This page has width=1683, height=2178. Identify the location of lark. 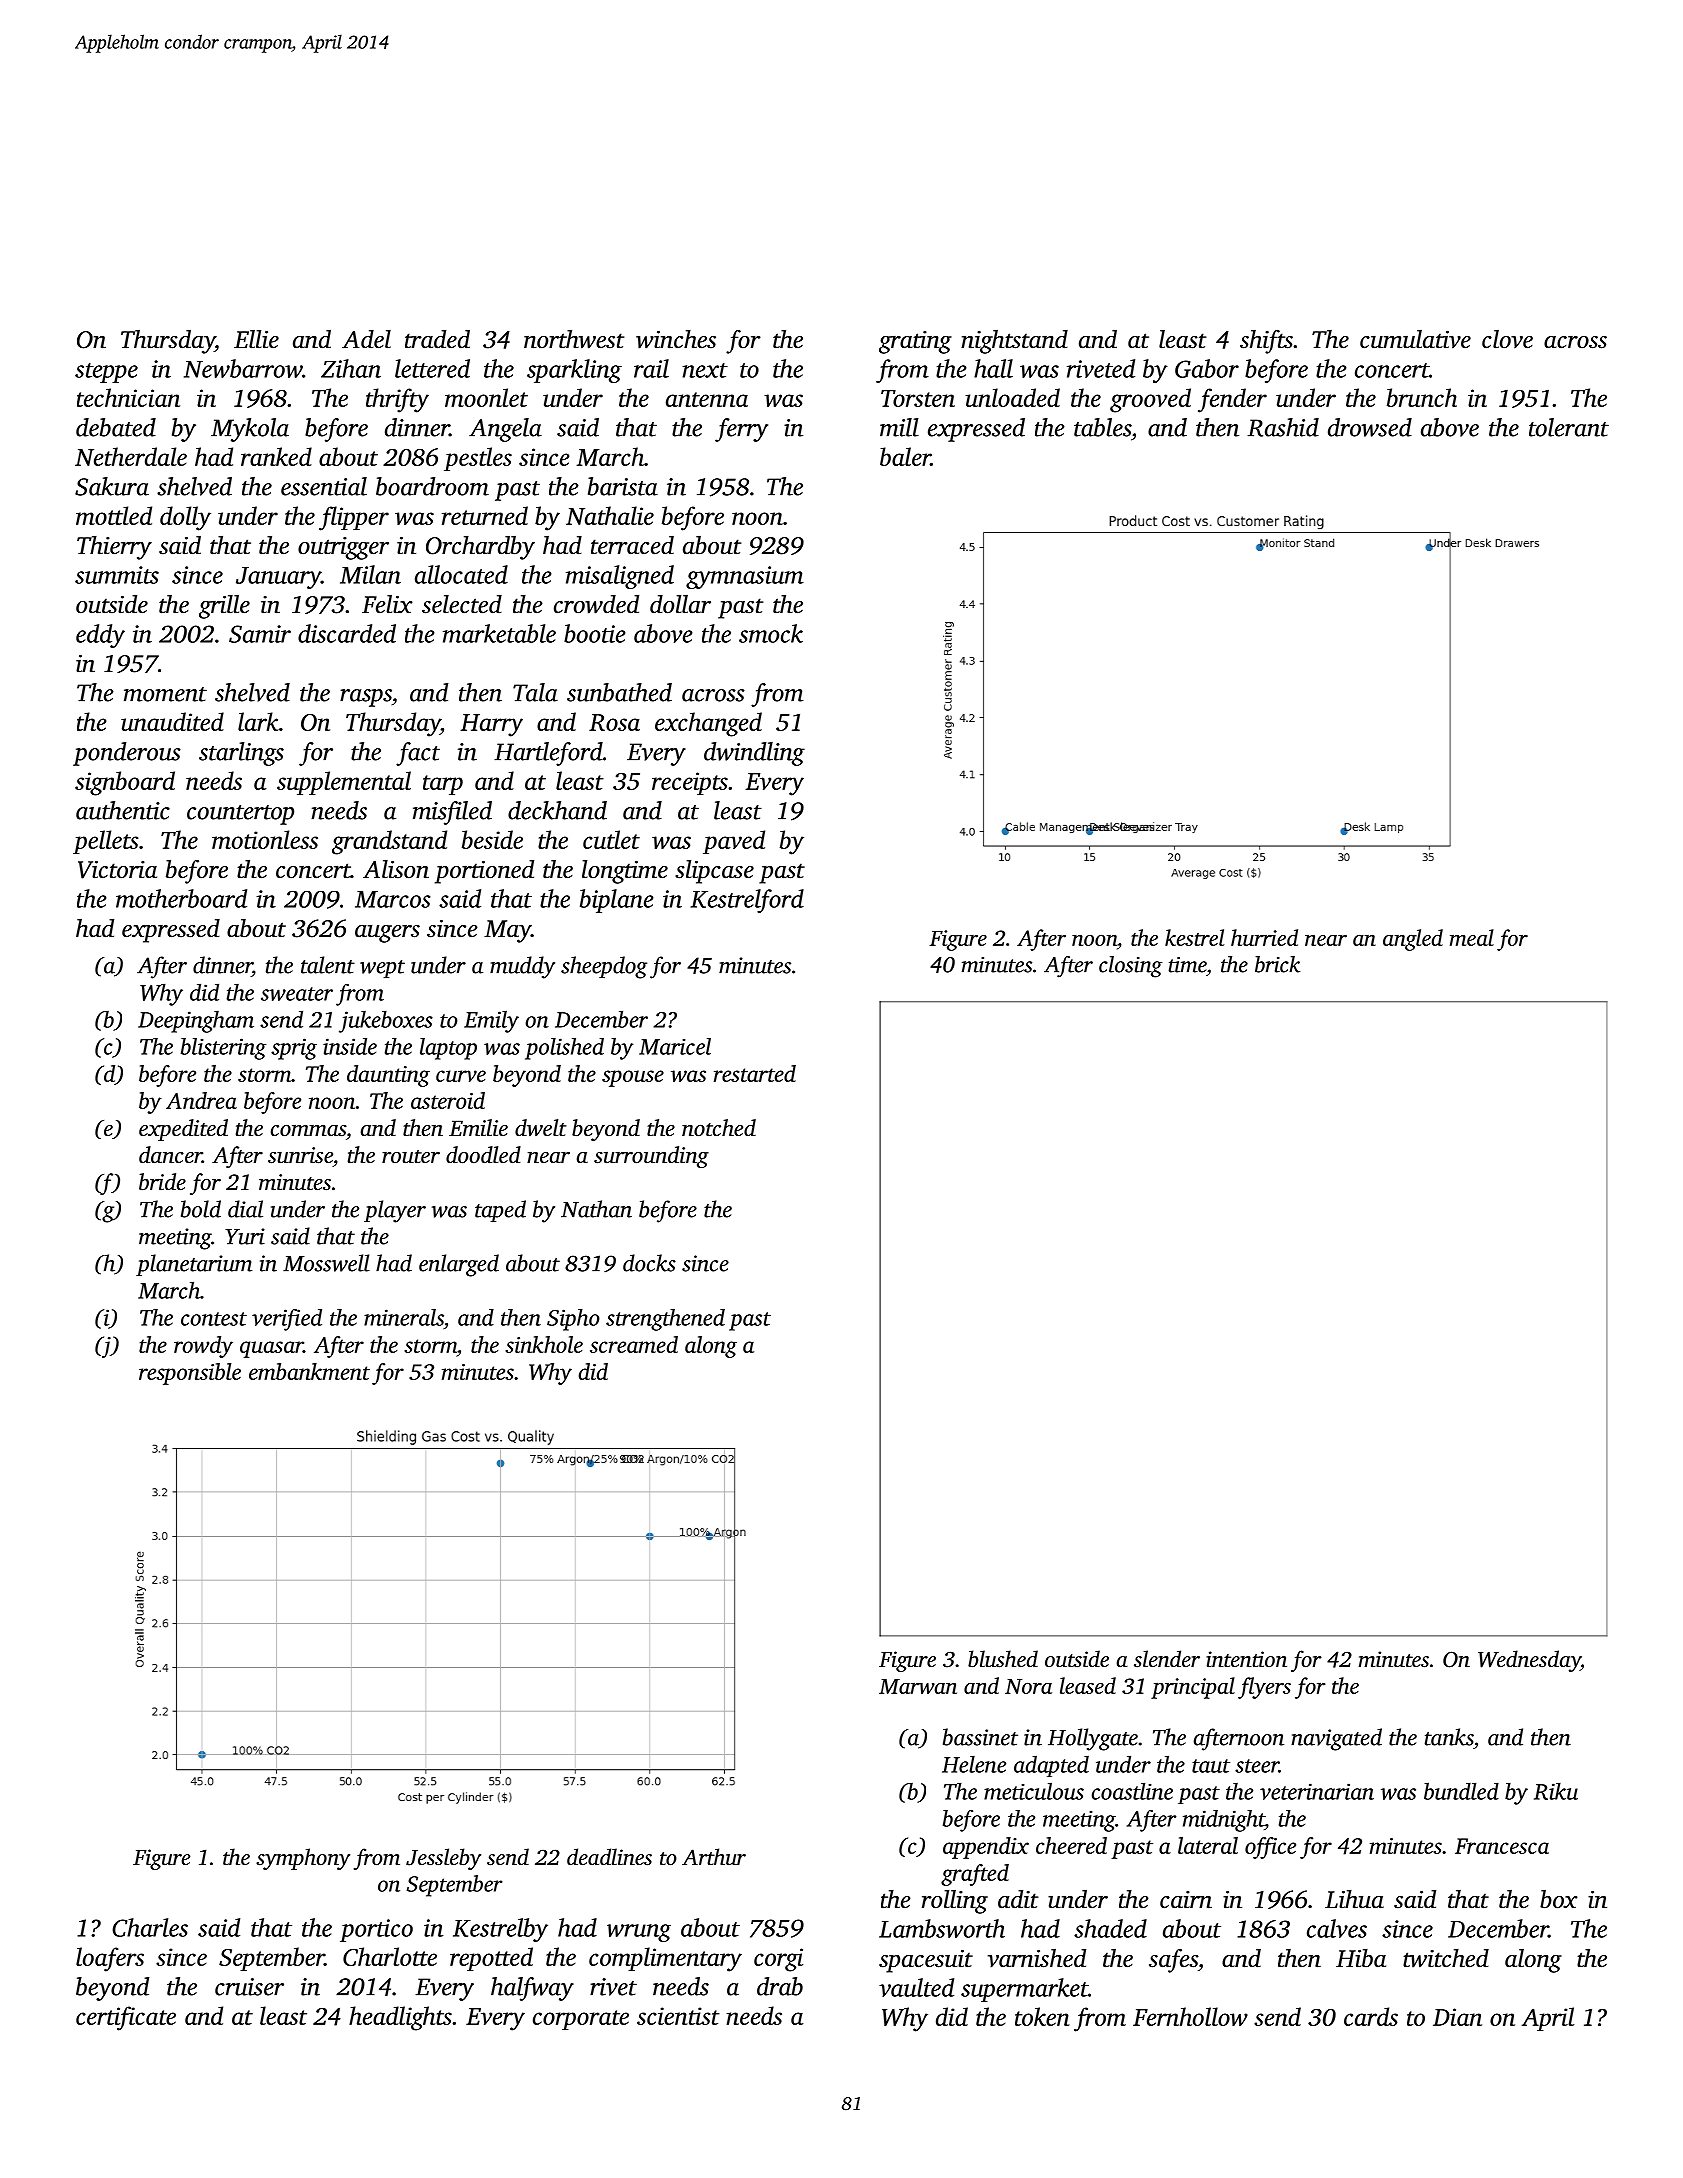
(258, 721).
